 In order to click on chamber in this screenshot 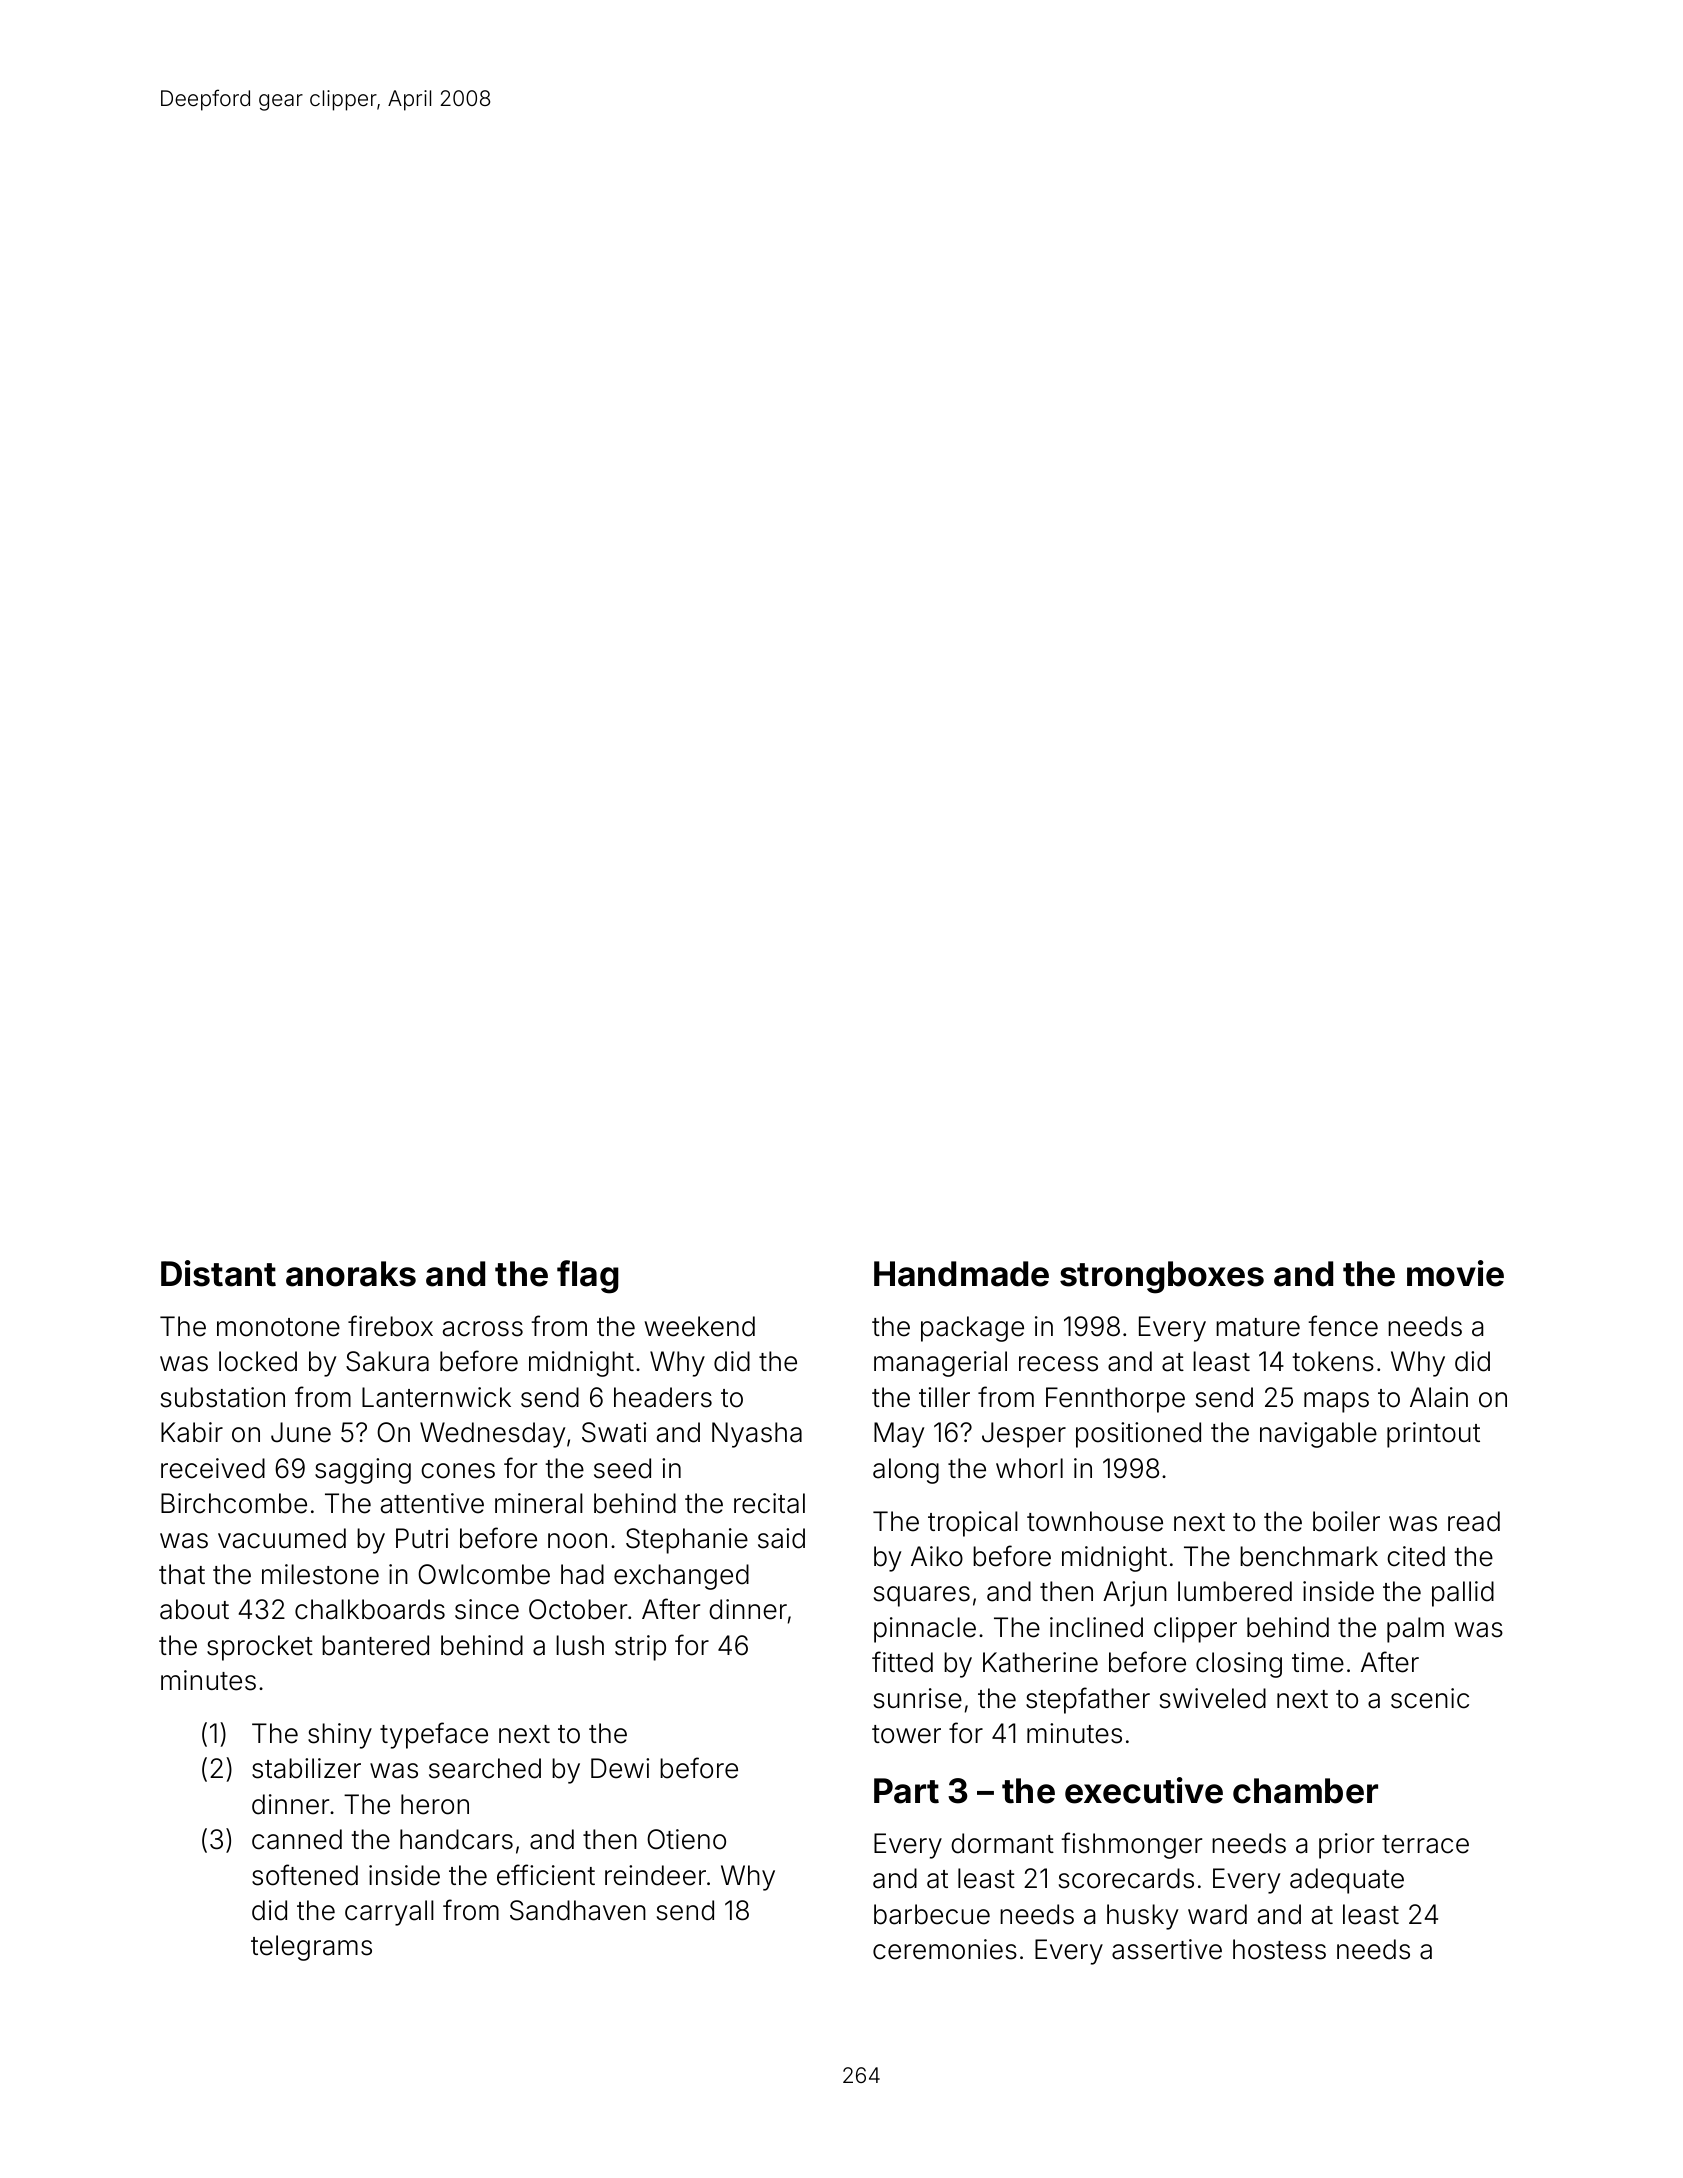, I will do `click(1305, 1791)`.
